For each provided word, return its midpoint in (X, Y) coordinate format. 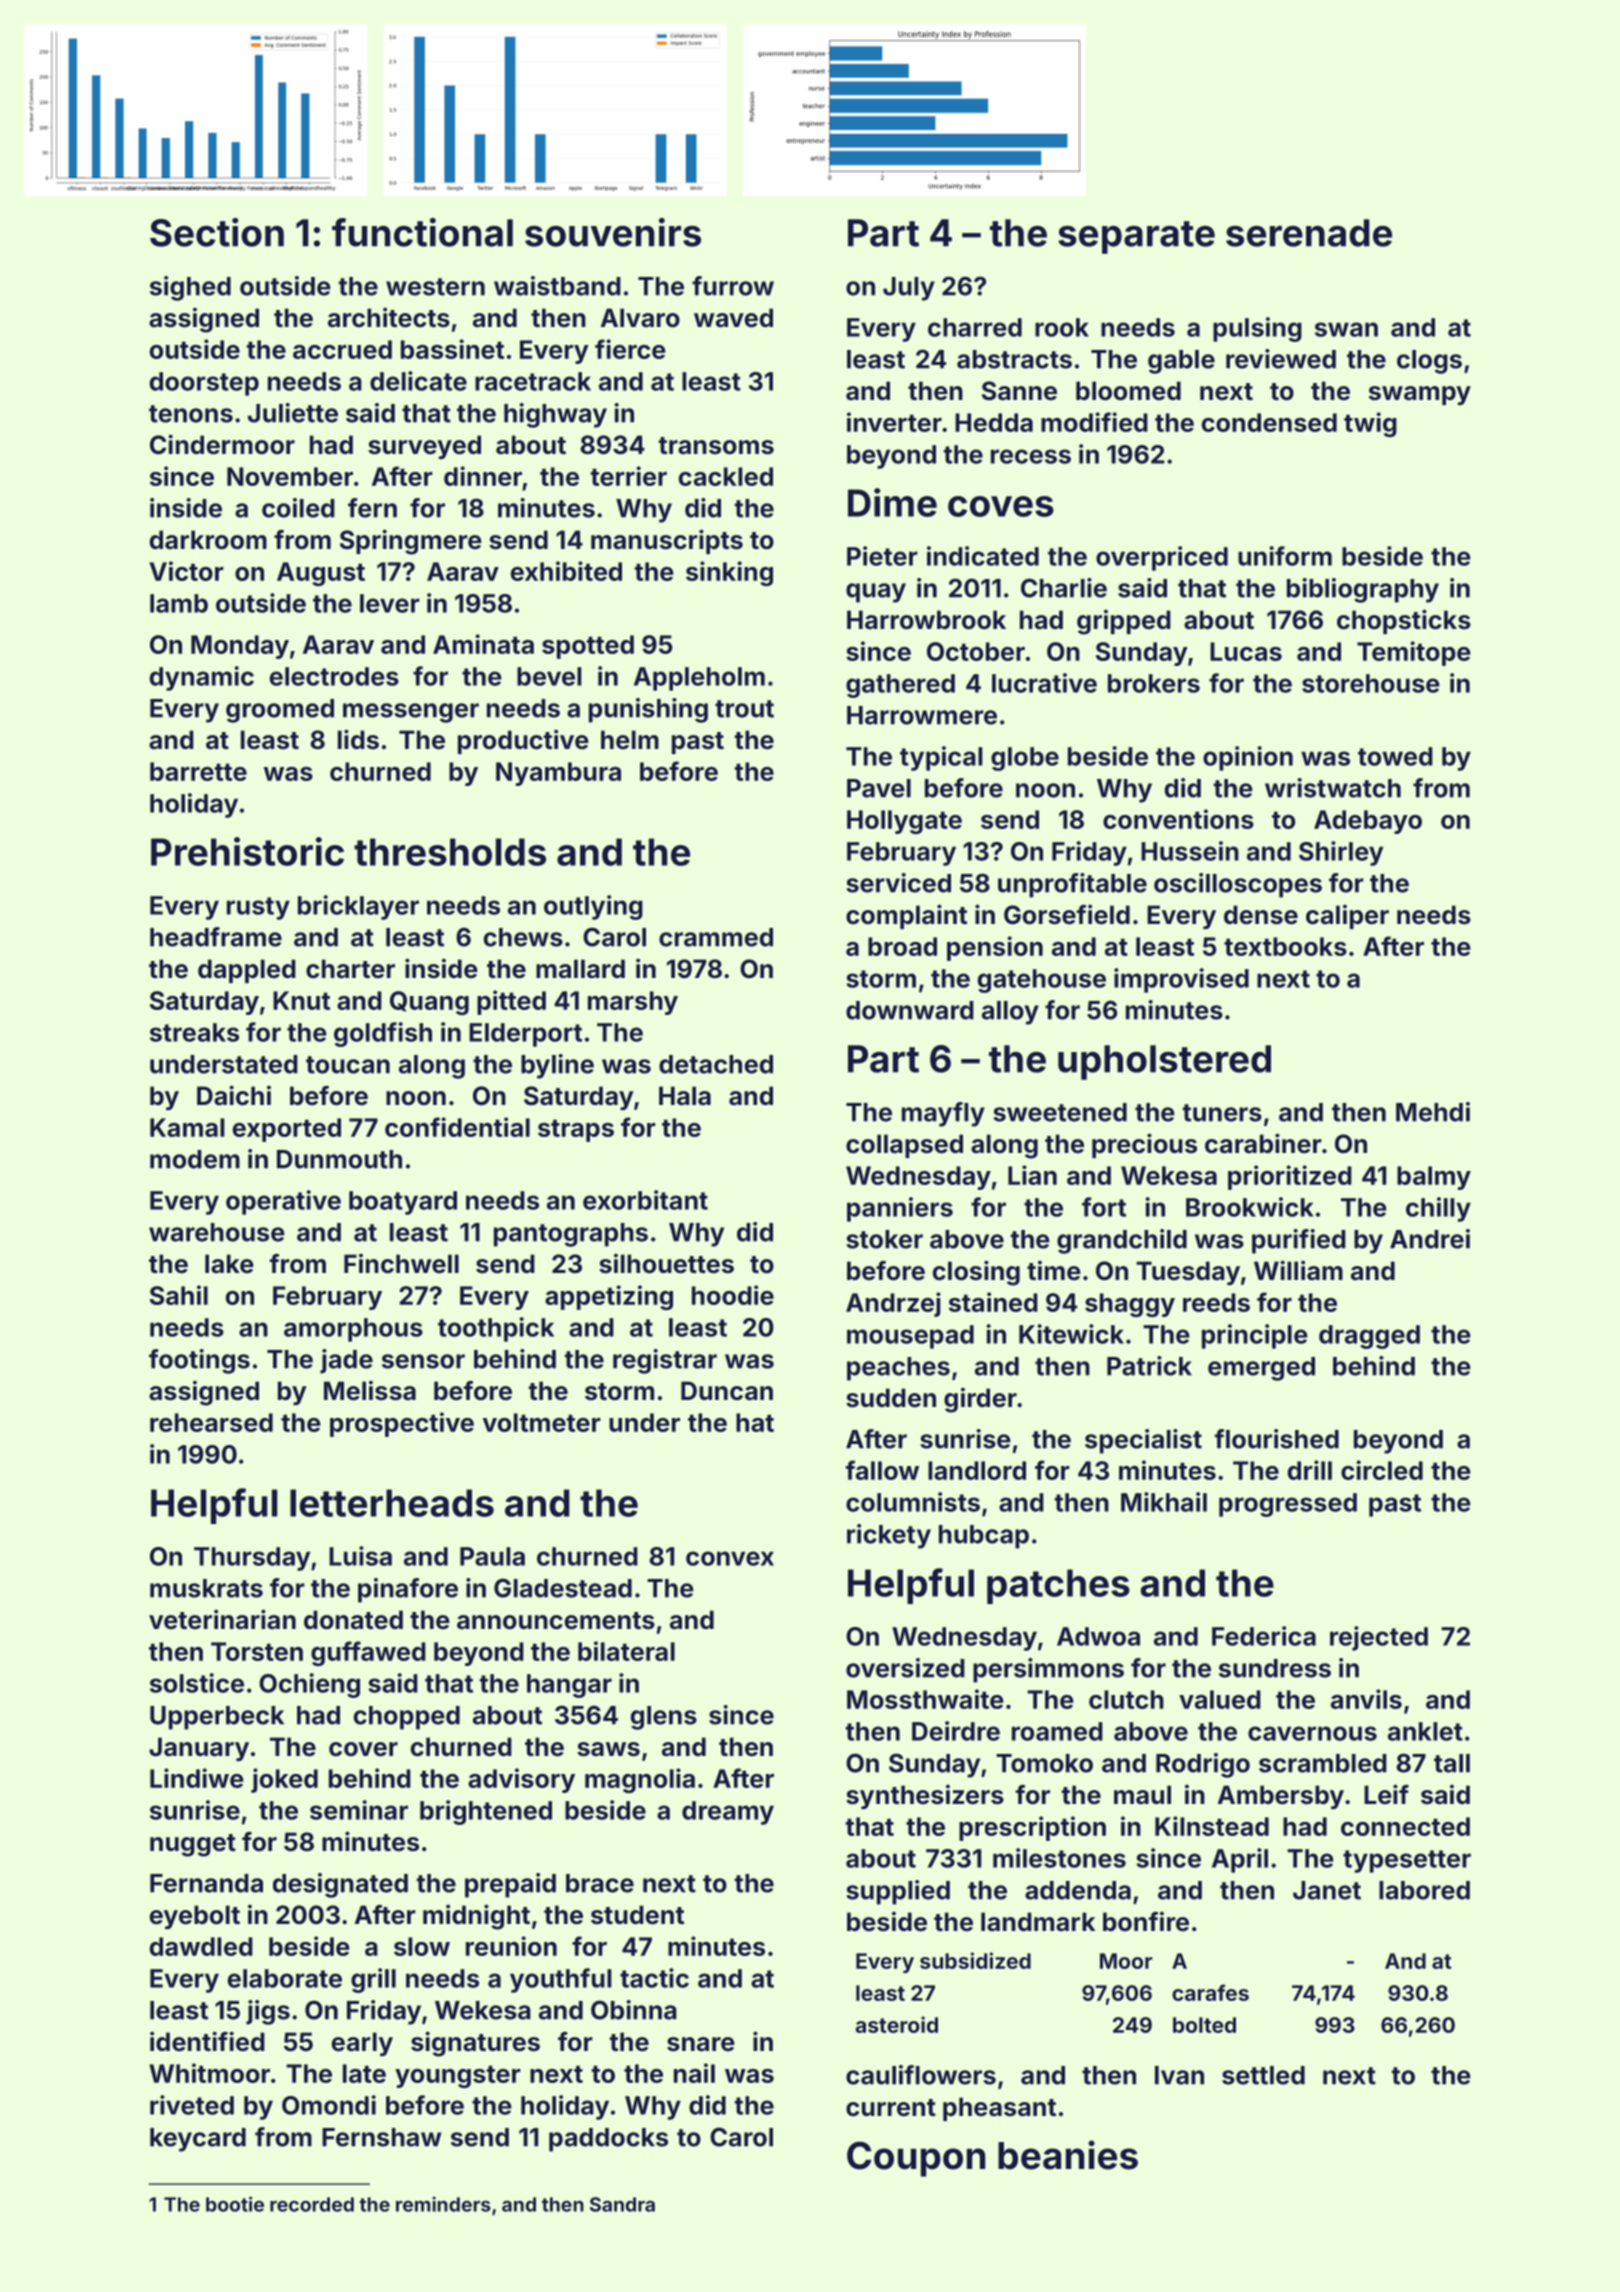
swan (1346, 329)
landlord (977, 1470)
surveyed (424, 447)
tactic (654, 1978)
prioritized (1290, 1177)
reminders (443, 2204)
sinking (729, 573)
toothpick (496, 1329)
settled (1263, 2075)
